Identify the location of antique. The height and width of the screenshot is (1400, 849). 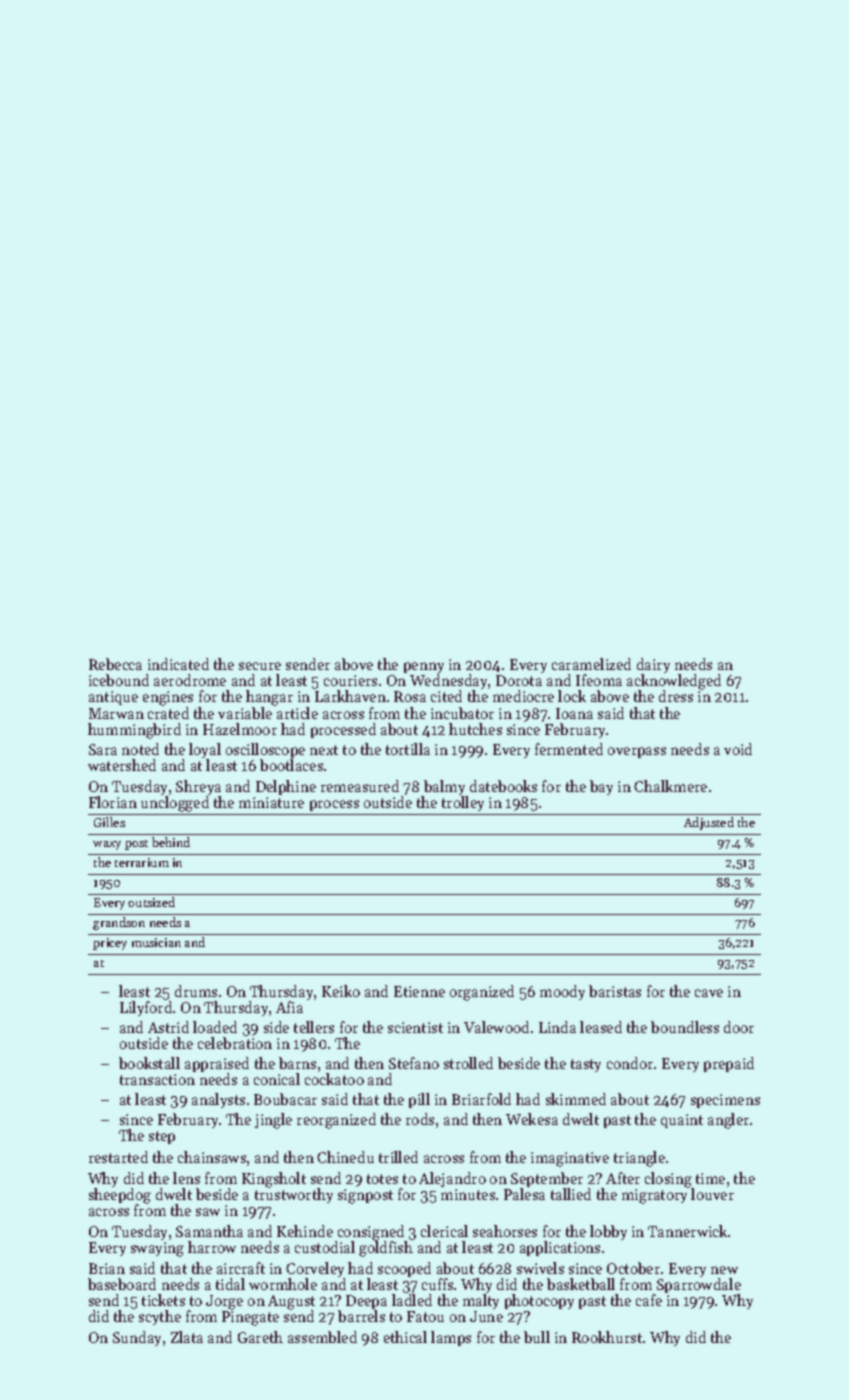
(113, 698).
